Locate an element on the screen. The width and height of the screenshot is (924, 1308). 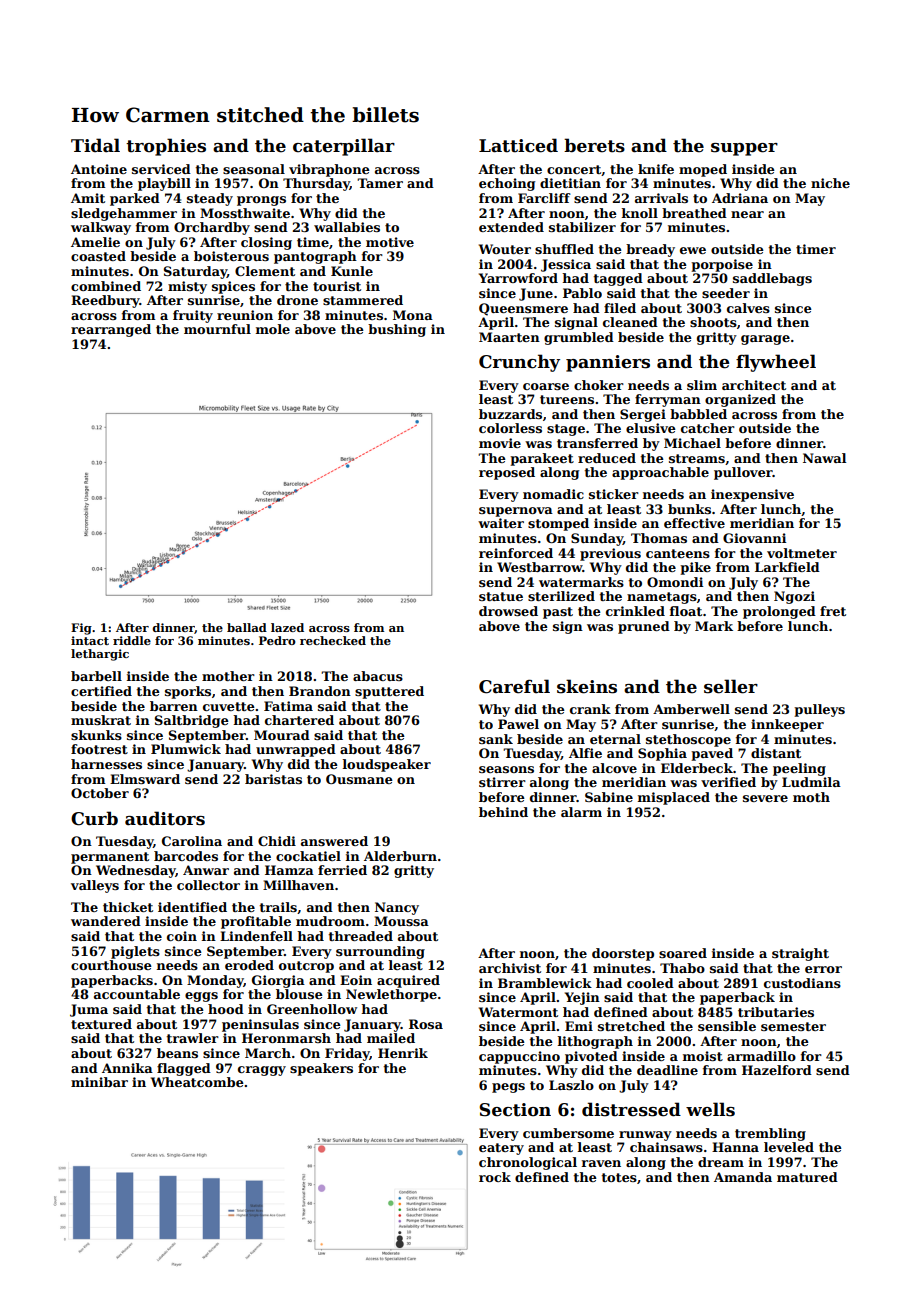
severe is located at coordinates (765, 798).
